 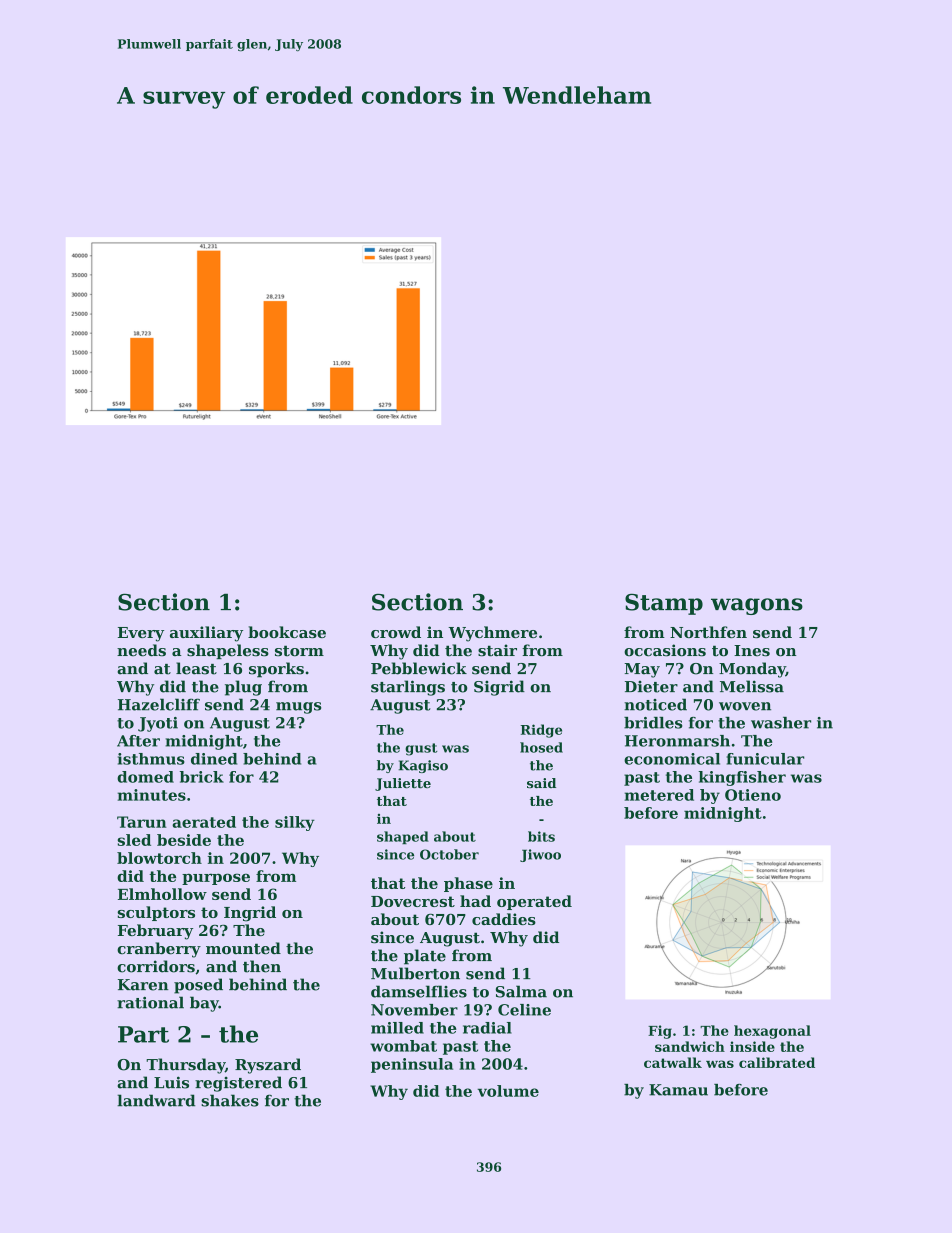 What do you see at coordinates (287, 632) in the screenshot?
I see `bookcase` at bounding box center [287, 632].
